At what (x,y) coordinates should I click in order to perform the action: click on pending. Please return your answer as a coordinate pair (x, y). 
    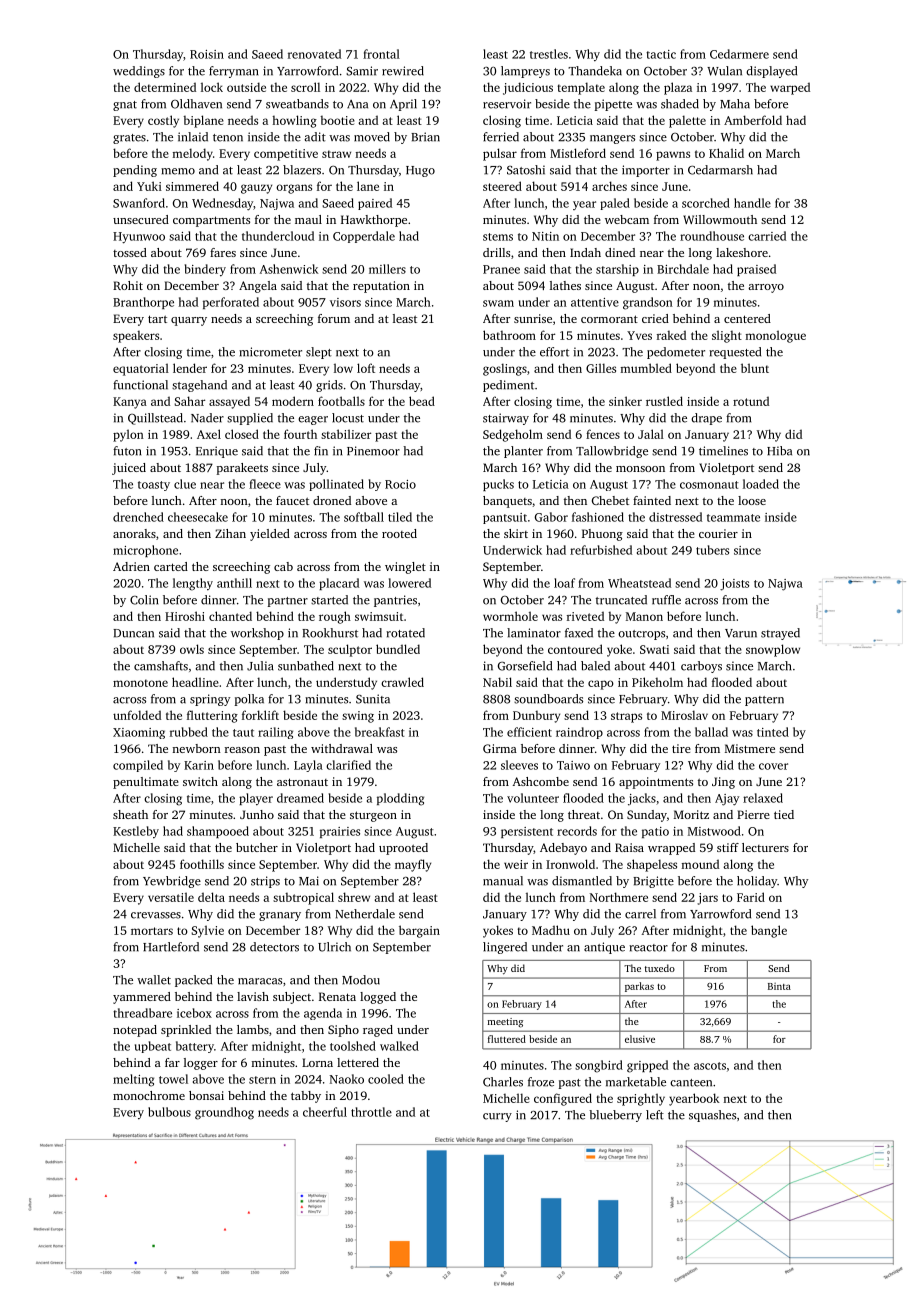
    Looking at the image, I should click on (135, 171).
